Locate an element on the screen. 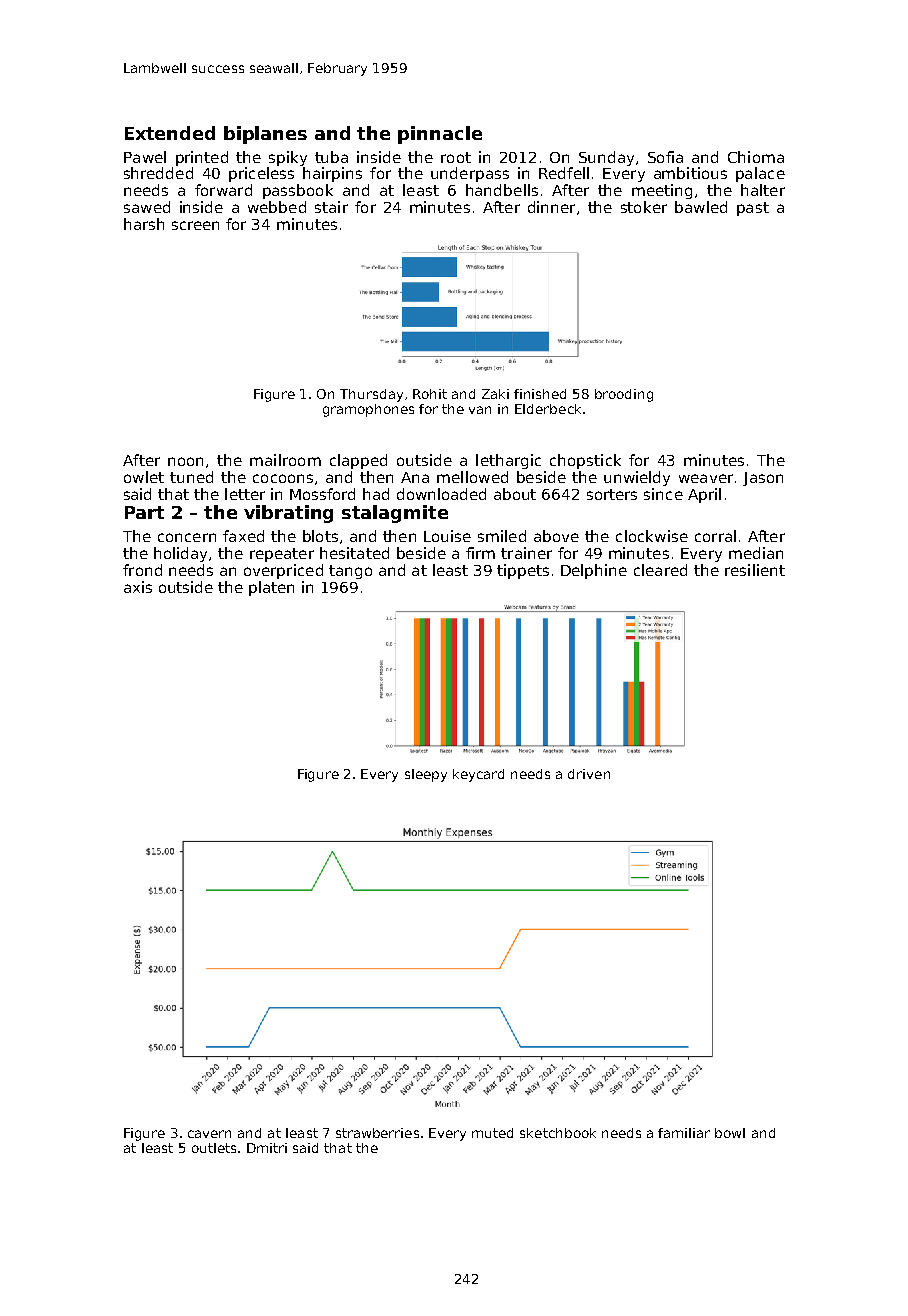 The image size is (908, 1316). frond is located at coordinates (142, 570).
